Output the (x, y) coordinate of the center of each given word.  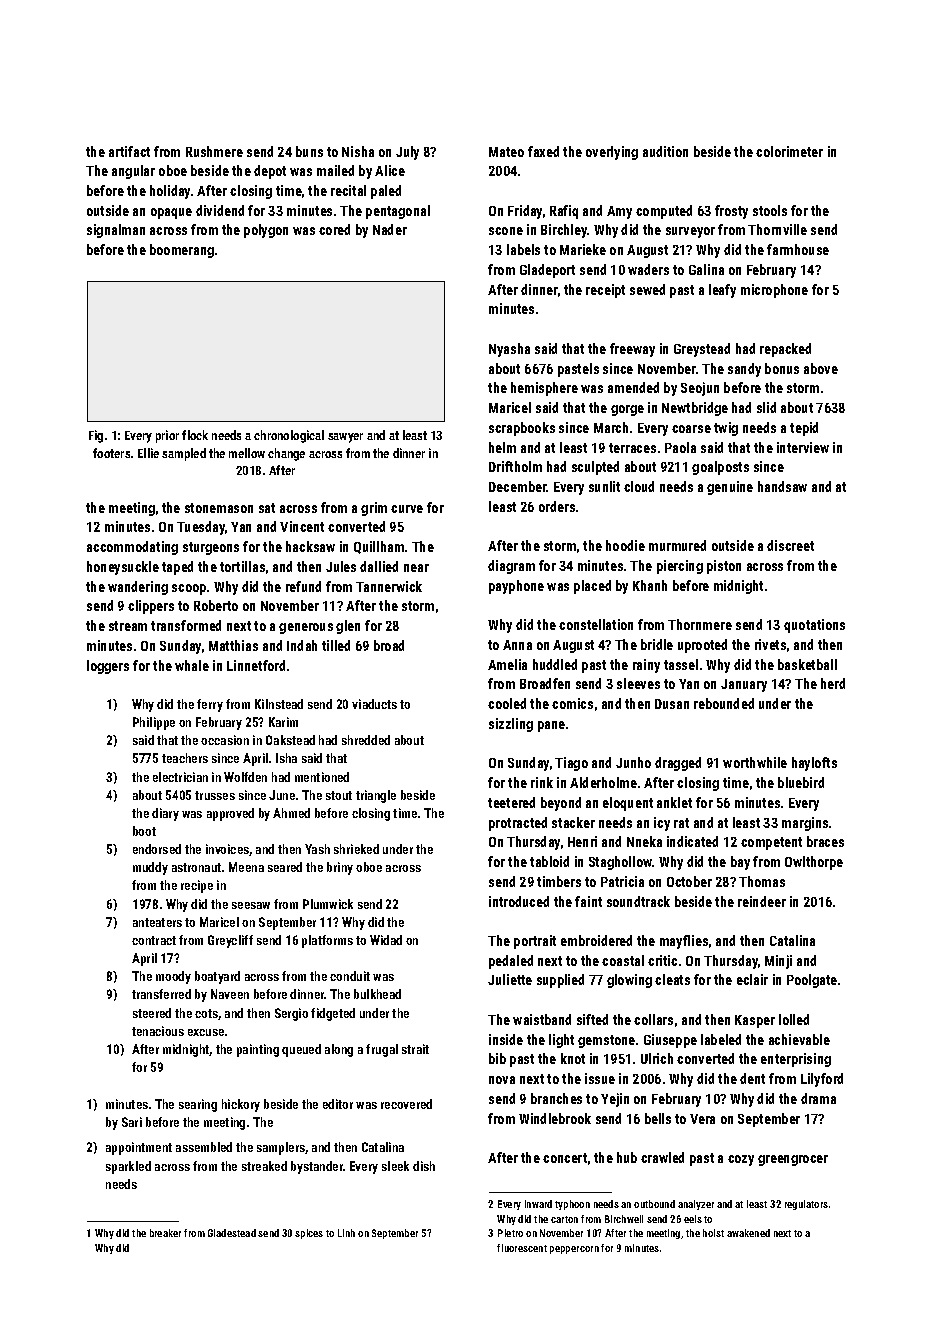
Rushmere (214, 151)
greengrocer (793, 1160)
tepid (804, 429)
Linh (346, 1233)
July (407, 153)
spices (309, 1234)
